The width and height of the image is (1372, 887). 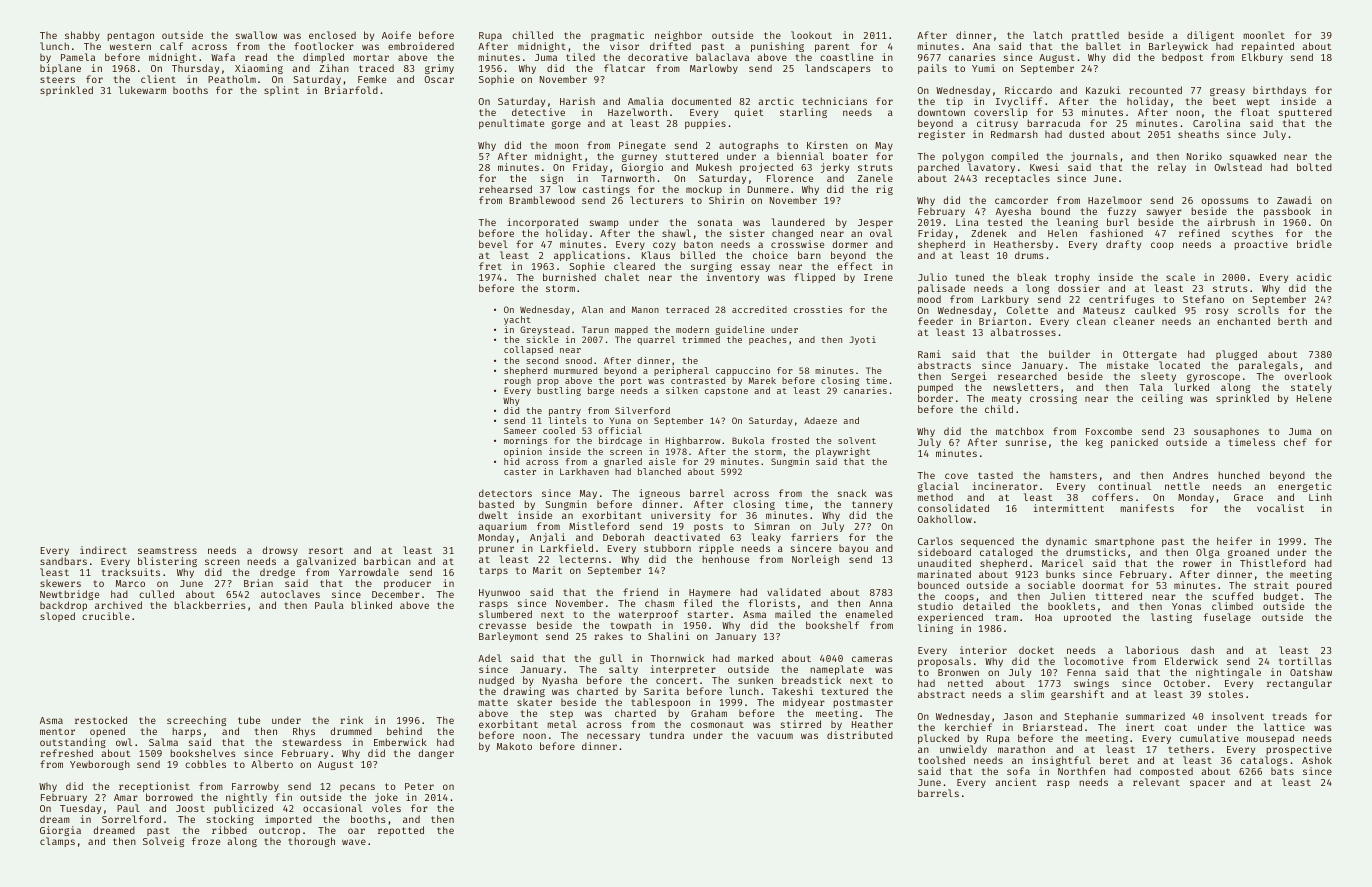 What do you see at coordinates (820, 420) in the image?
I see `Adaeze` at bounding box center [820, 420].
